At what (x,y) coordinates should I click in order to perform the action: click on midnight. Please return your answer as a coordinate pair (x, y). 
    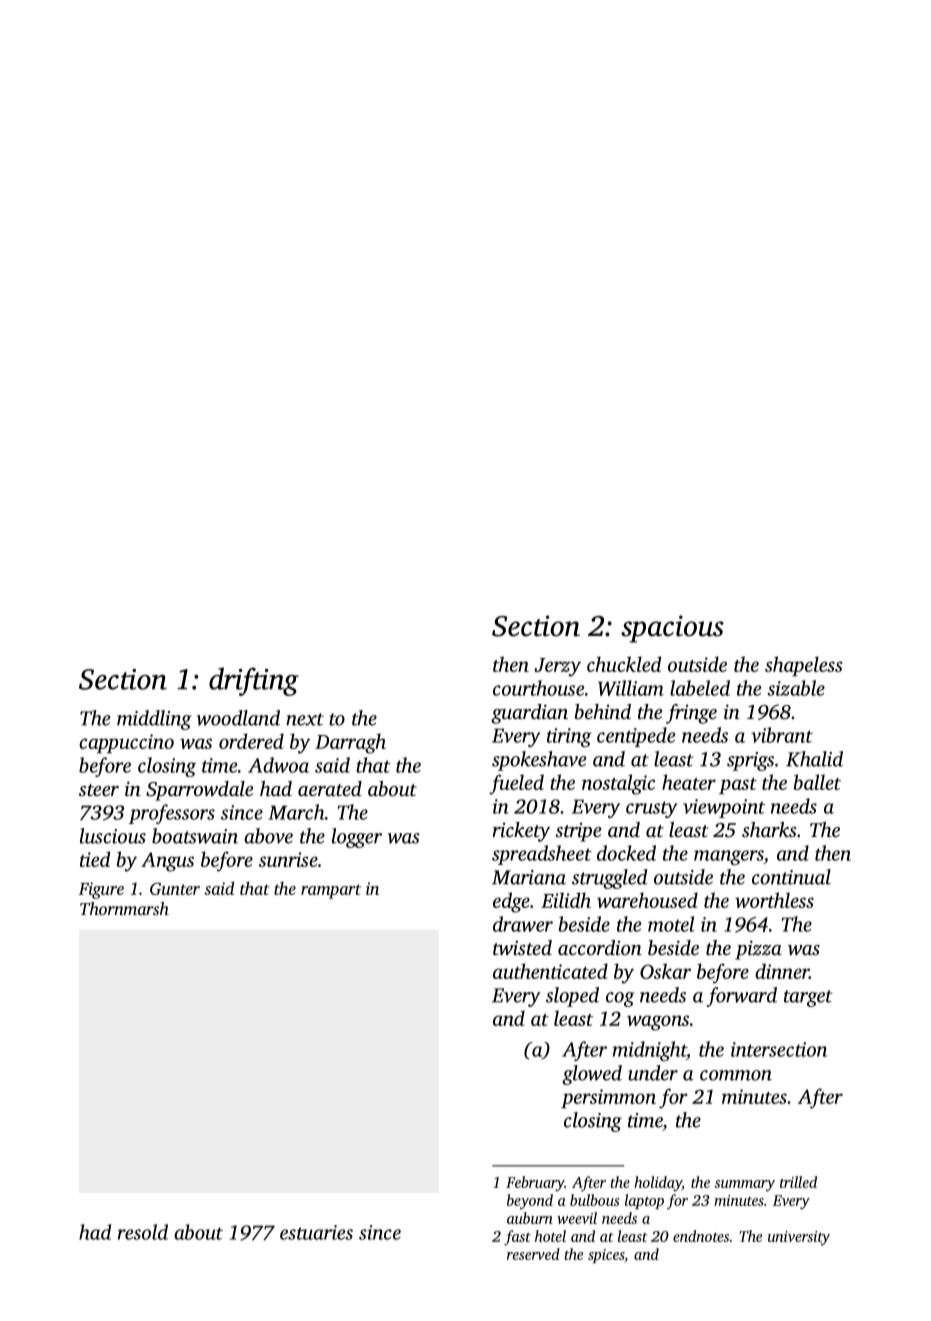
    Looking at the image, I should click on (650, 1051).
